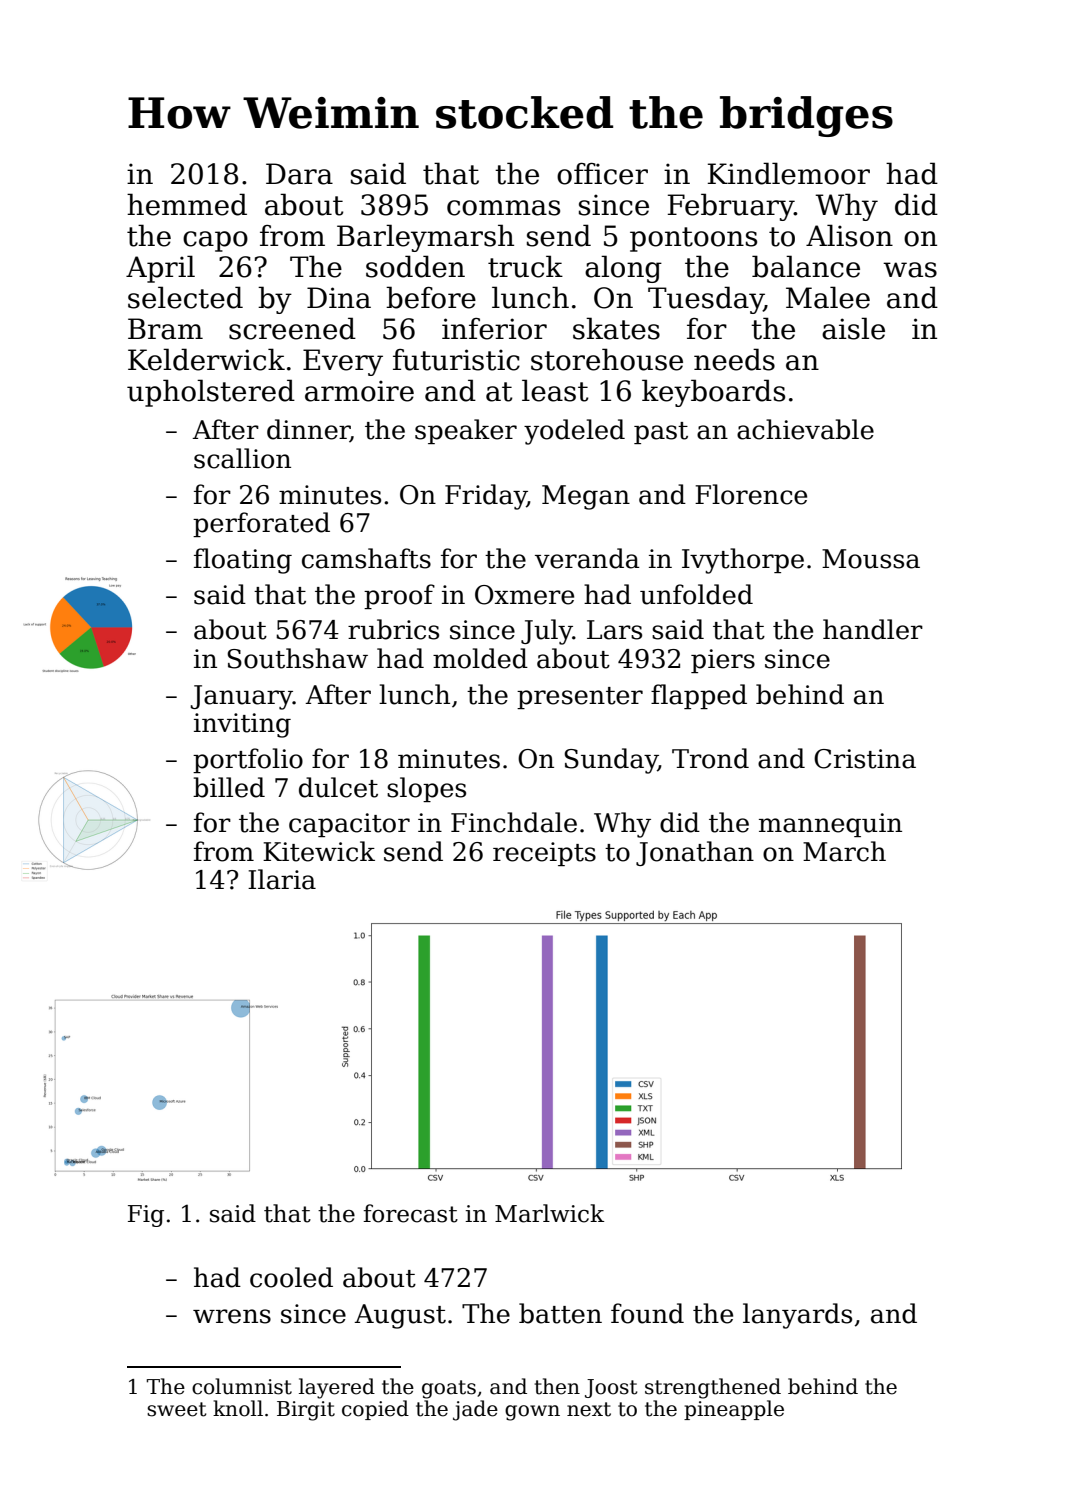 The height and width of the document is (1512, 1065). I want to click on Cristina, so click(865, 759).
